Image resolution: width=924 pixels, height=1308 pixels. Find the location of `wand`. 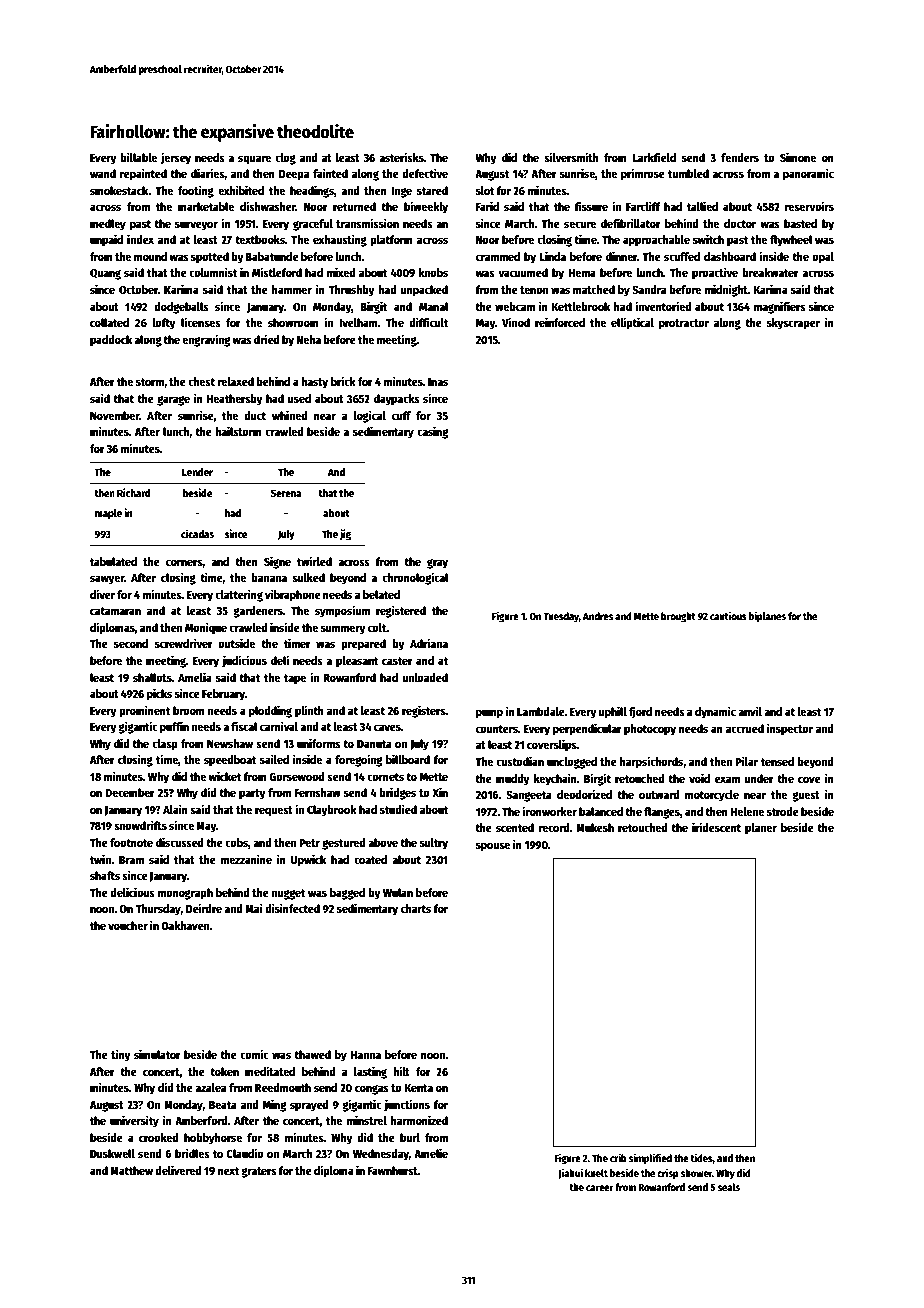

wand is located at coordinates (103, 173).
